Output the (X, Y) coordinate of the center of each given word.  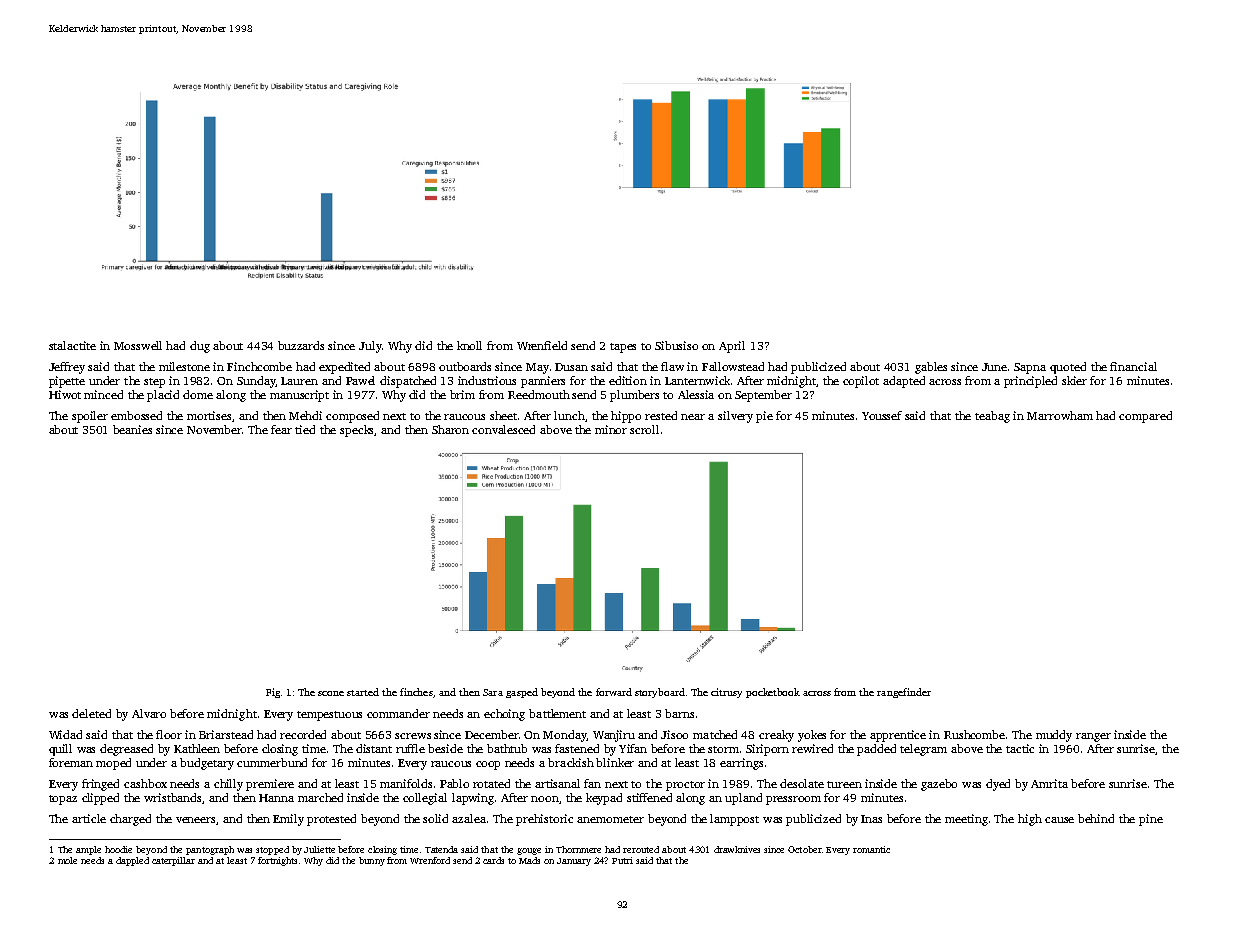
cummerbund (272, 762)
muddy (1054, 736)
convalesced (503, 429)
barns (679, 713)
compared (1145, 417)
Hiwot (65, 394)
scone (331, 693)
